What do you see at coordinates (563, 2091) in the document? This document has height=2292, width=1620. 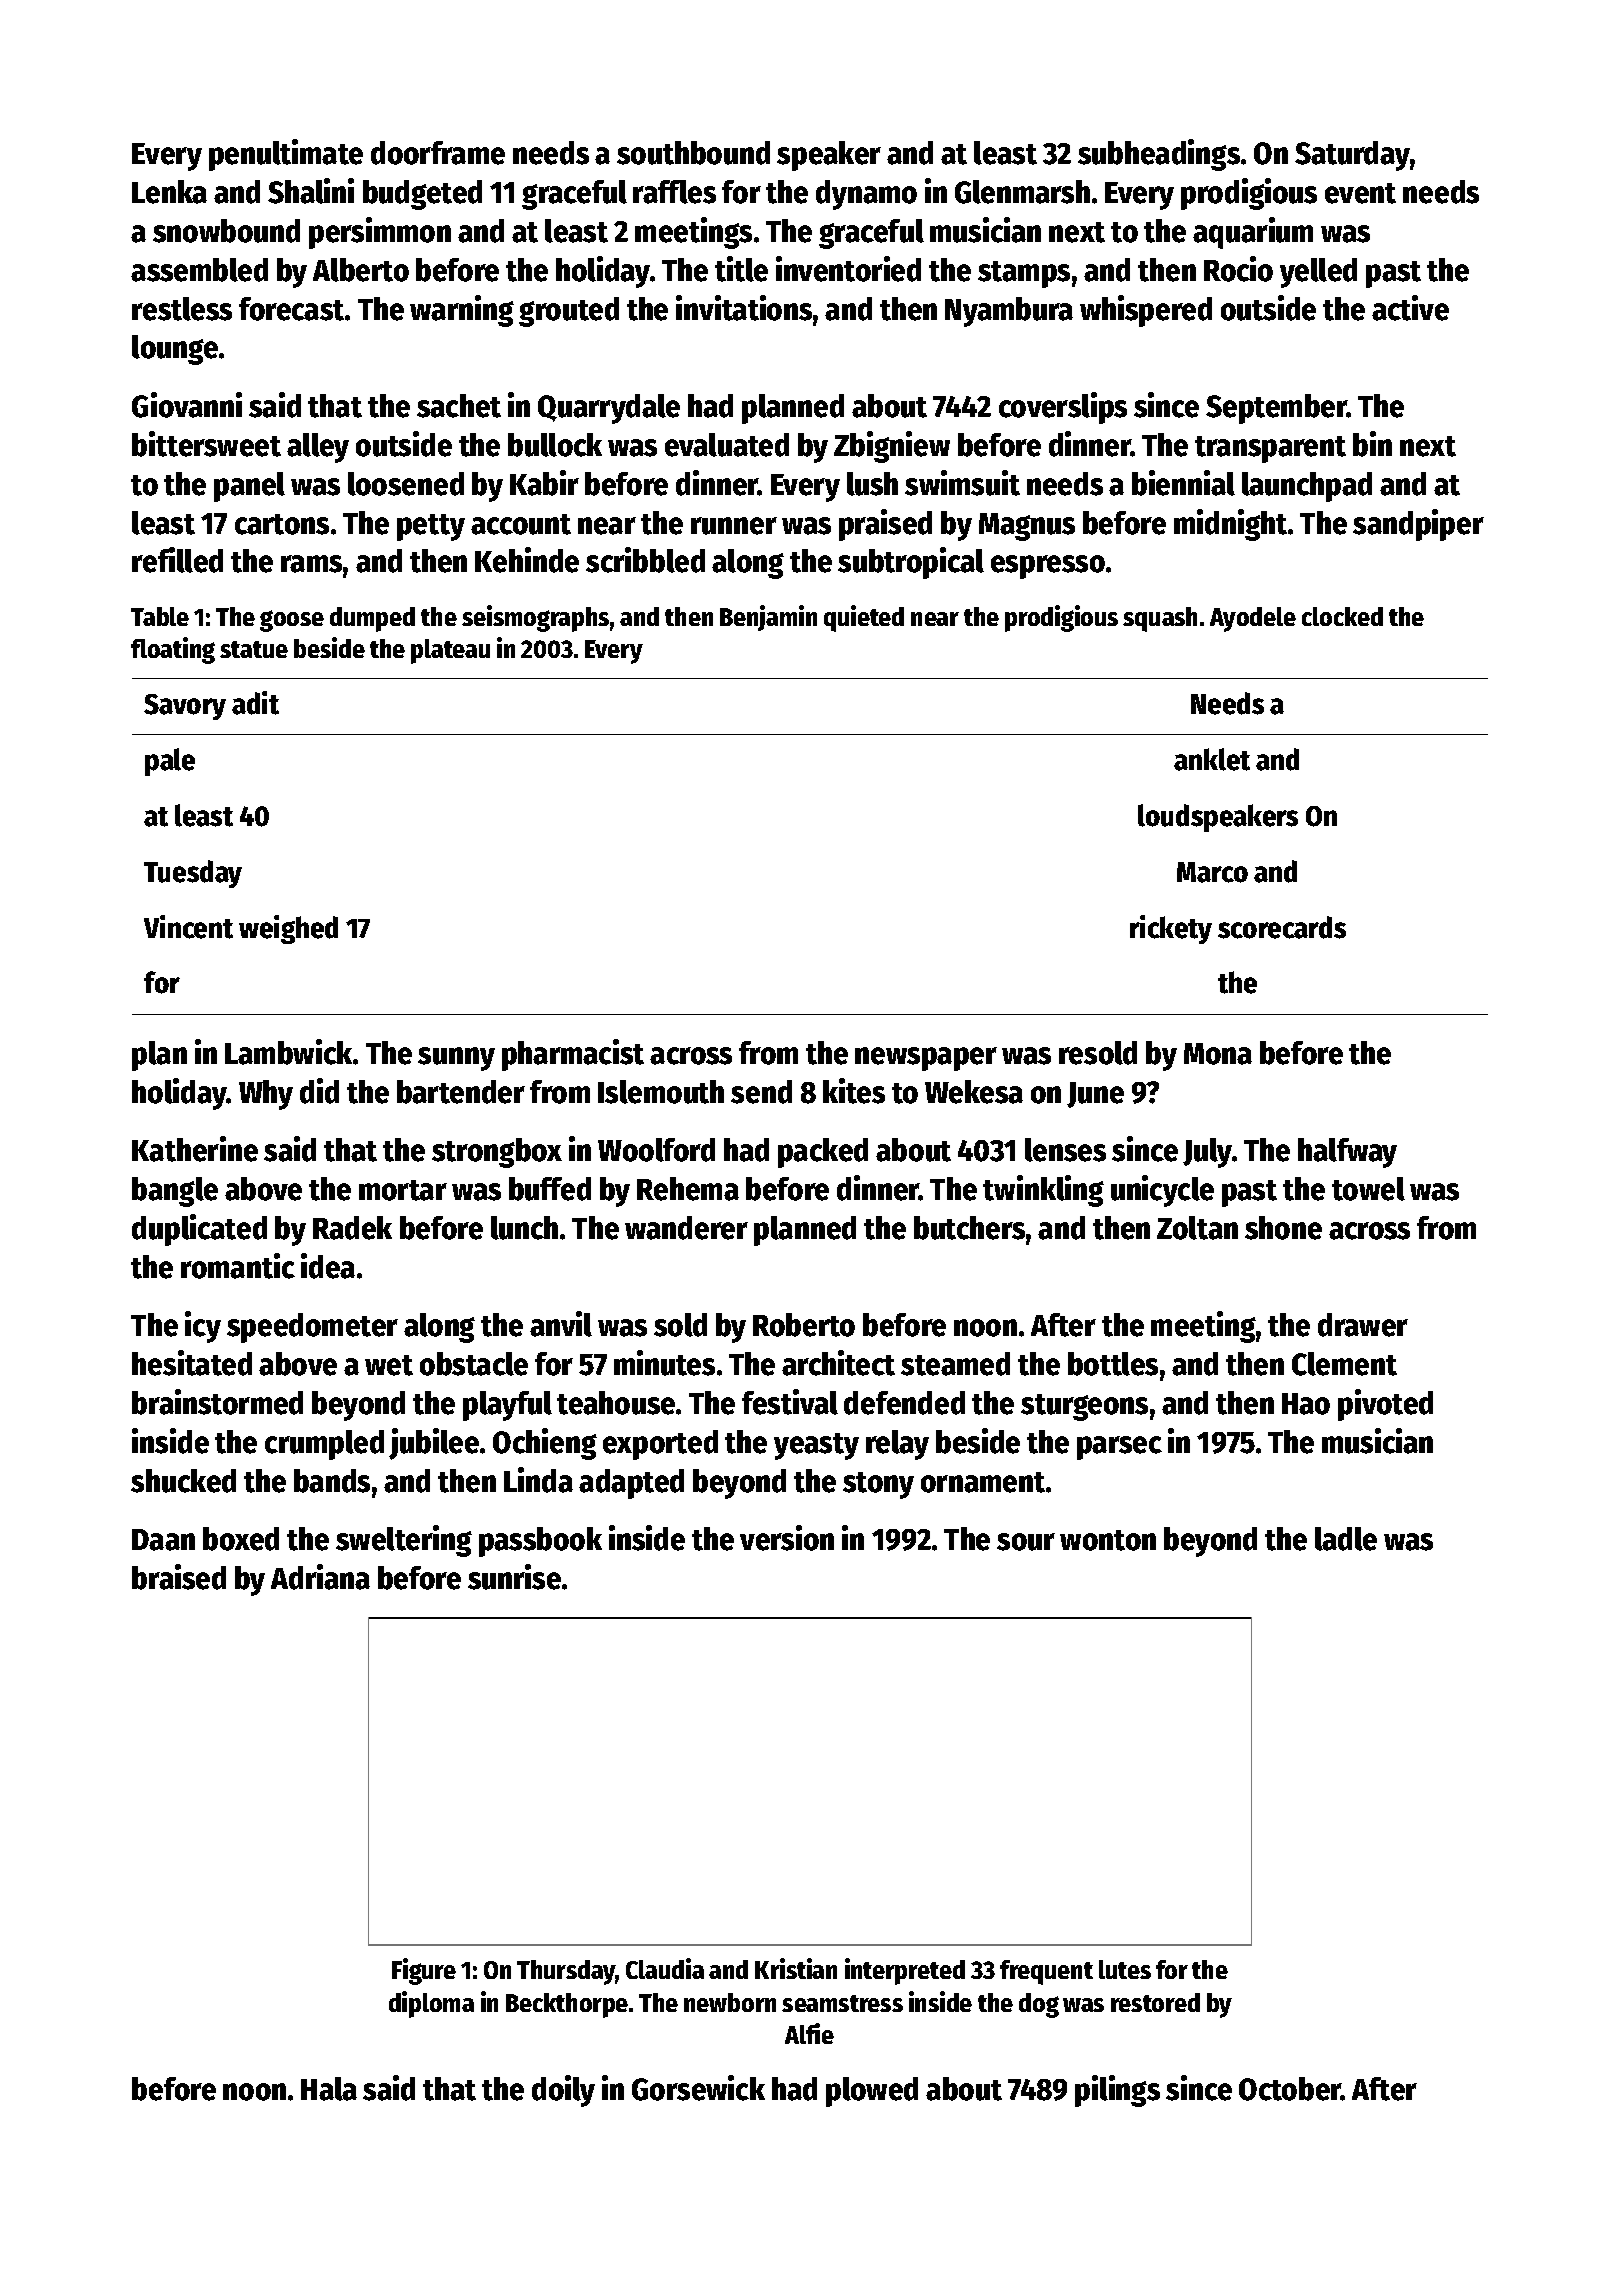 I see `doily` at bounding box center [563, 2091].
